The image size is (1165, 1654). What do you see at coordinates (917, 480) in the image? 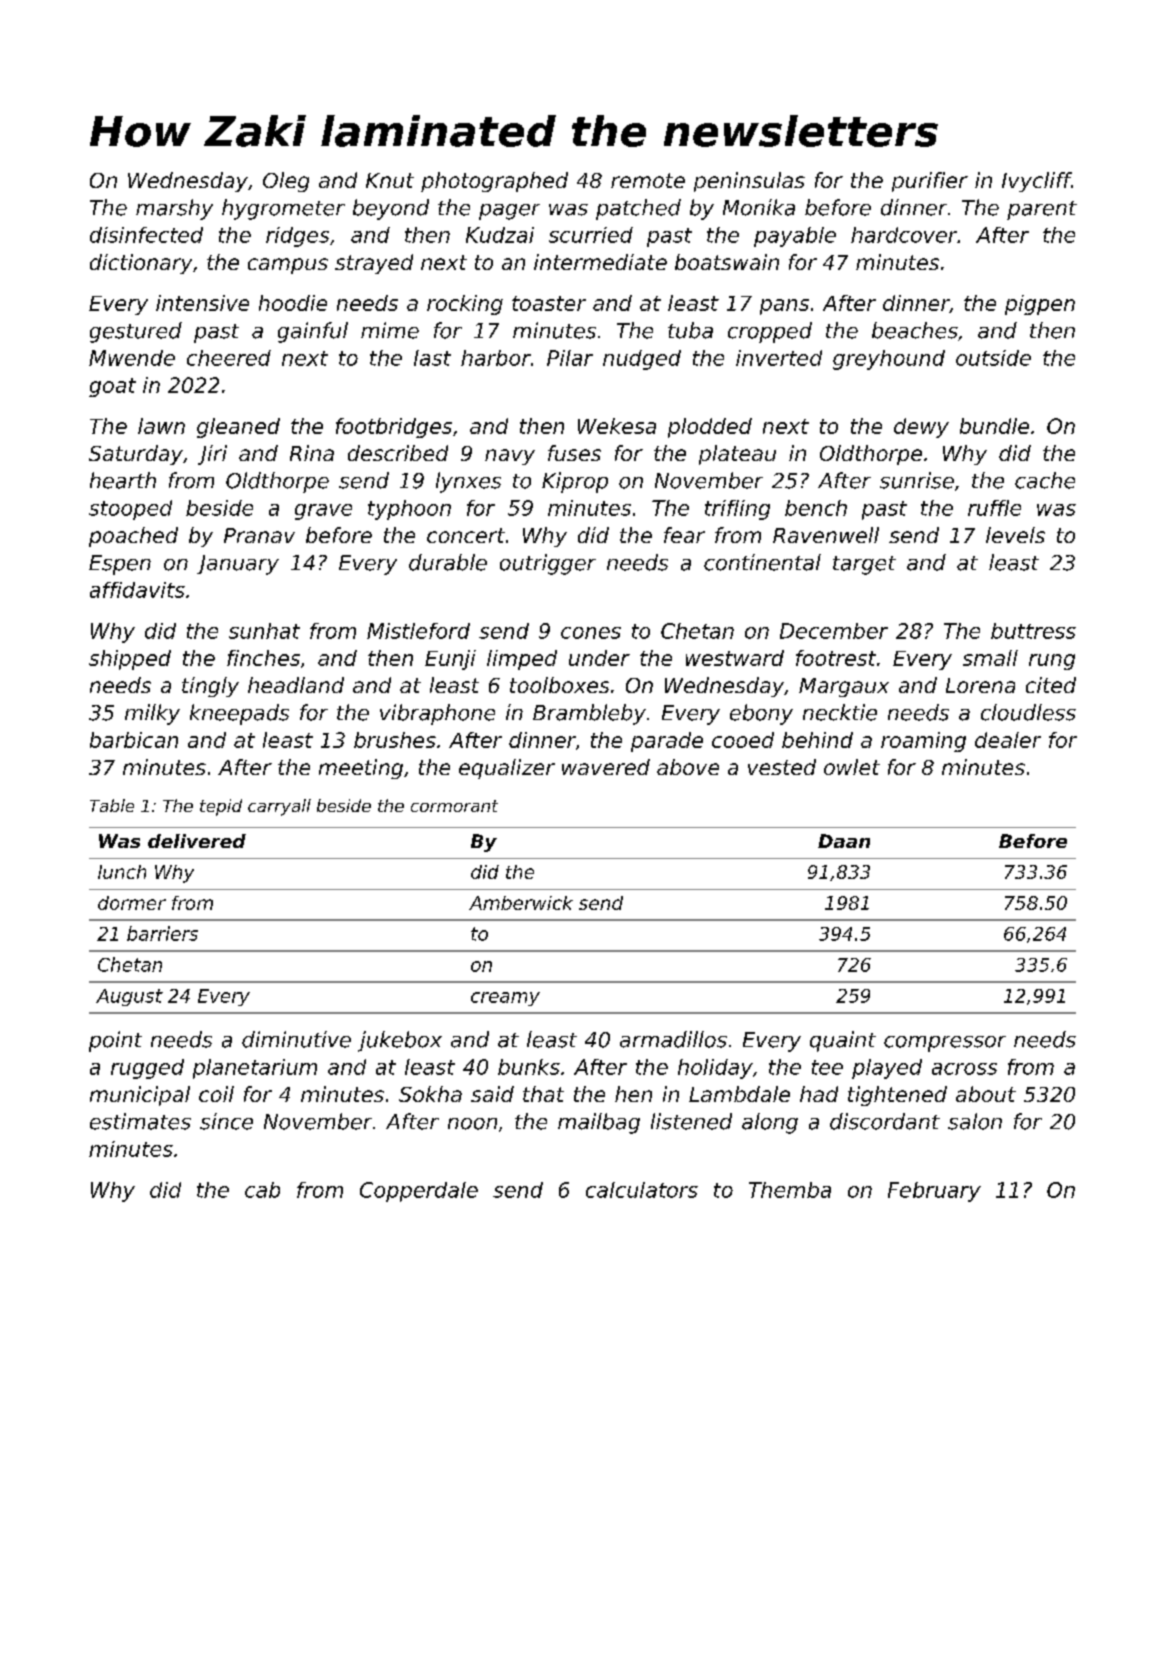
I see `sunrise` at bounding box center [917, 480].
